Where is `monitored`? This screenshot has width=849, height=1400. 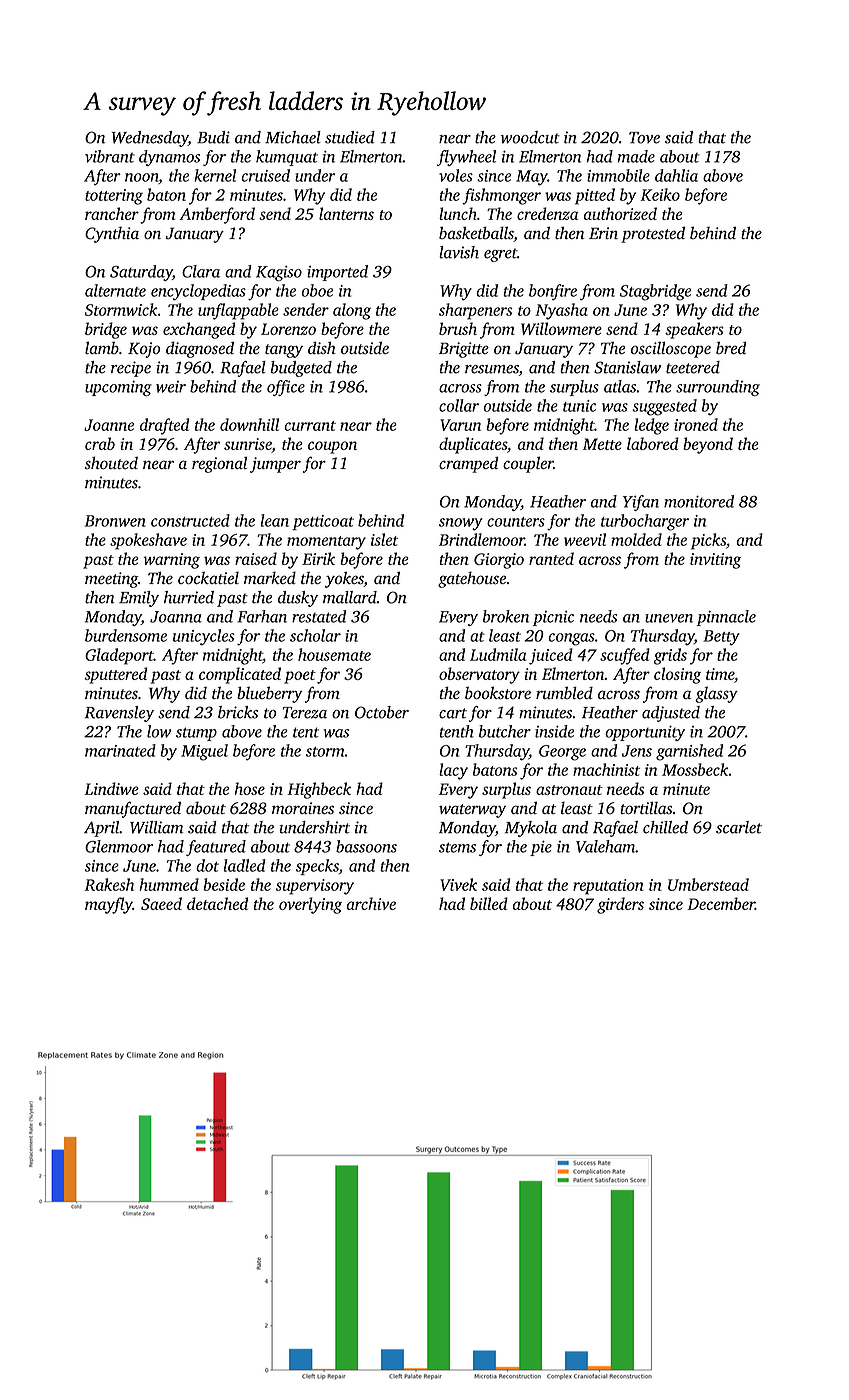 monitored is located at coordinates (699, 501).
